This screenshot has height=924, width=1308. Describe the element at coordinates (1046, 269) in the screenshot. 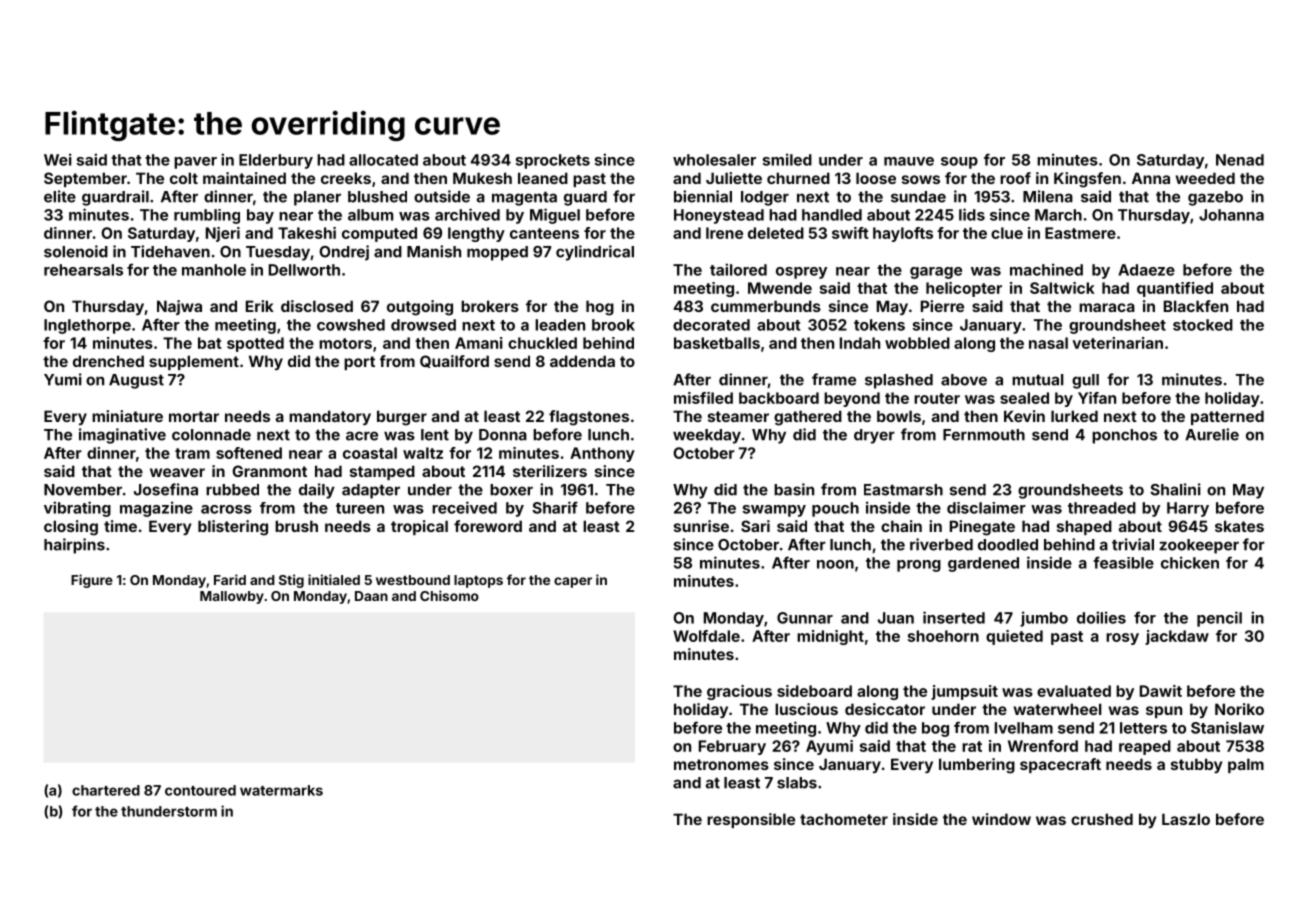

I see `machined` at that location.
